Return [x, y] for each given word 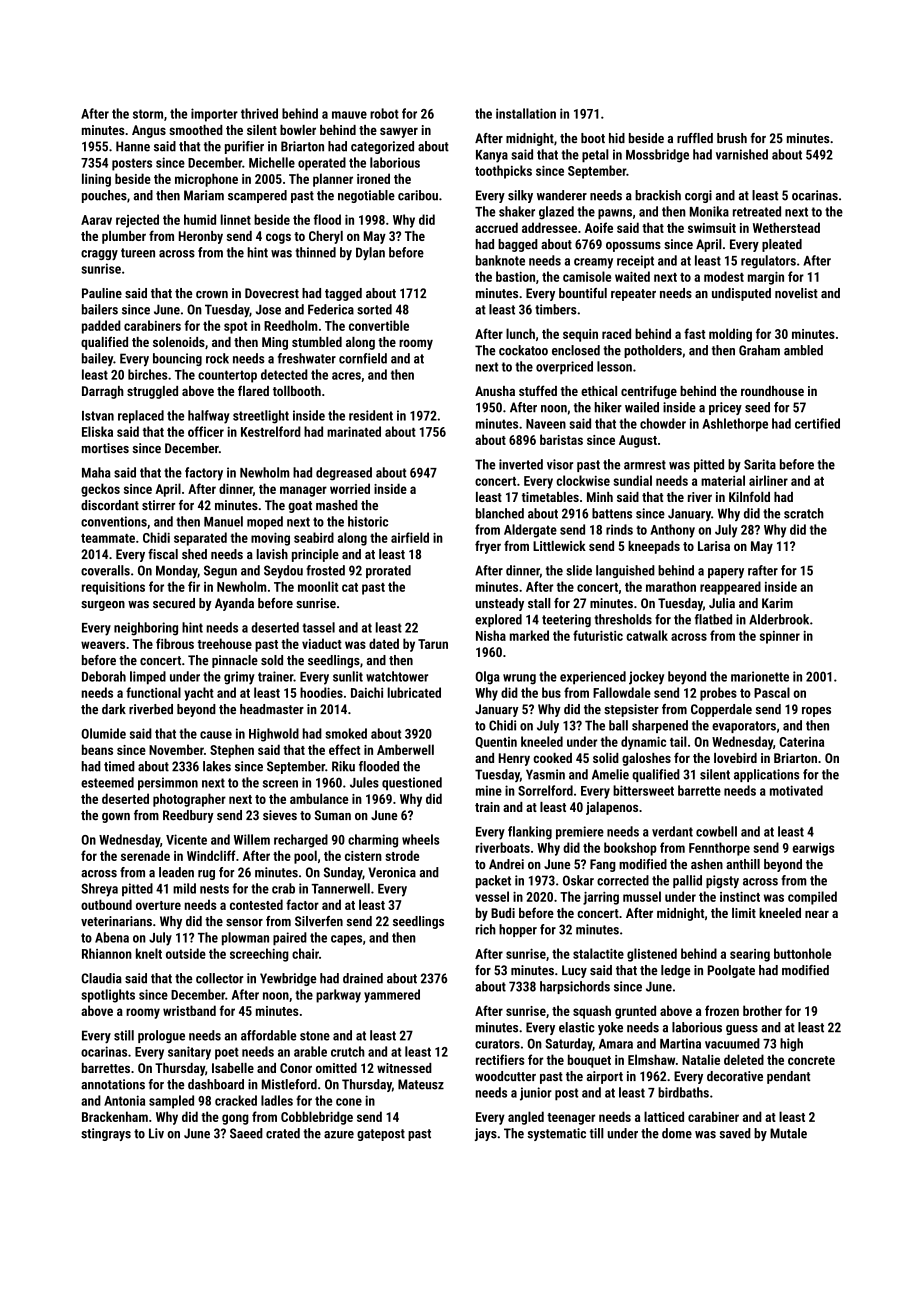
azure [339, 1135]
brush [732, 138]
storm [148, 114]
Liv [156, 1133]
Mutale [788, 1133]
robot [384, 113]
